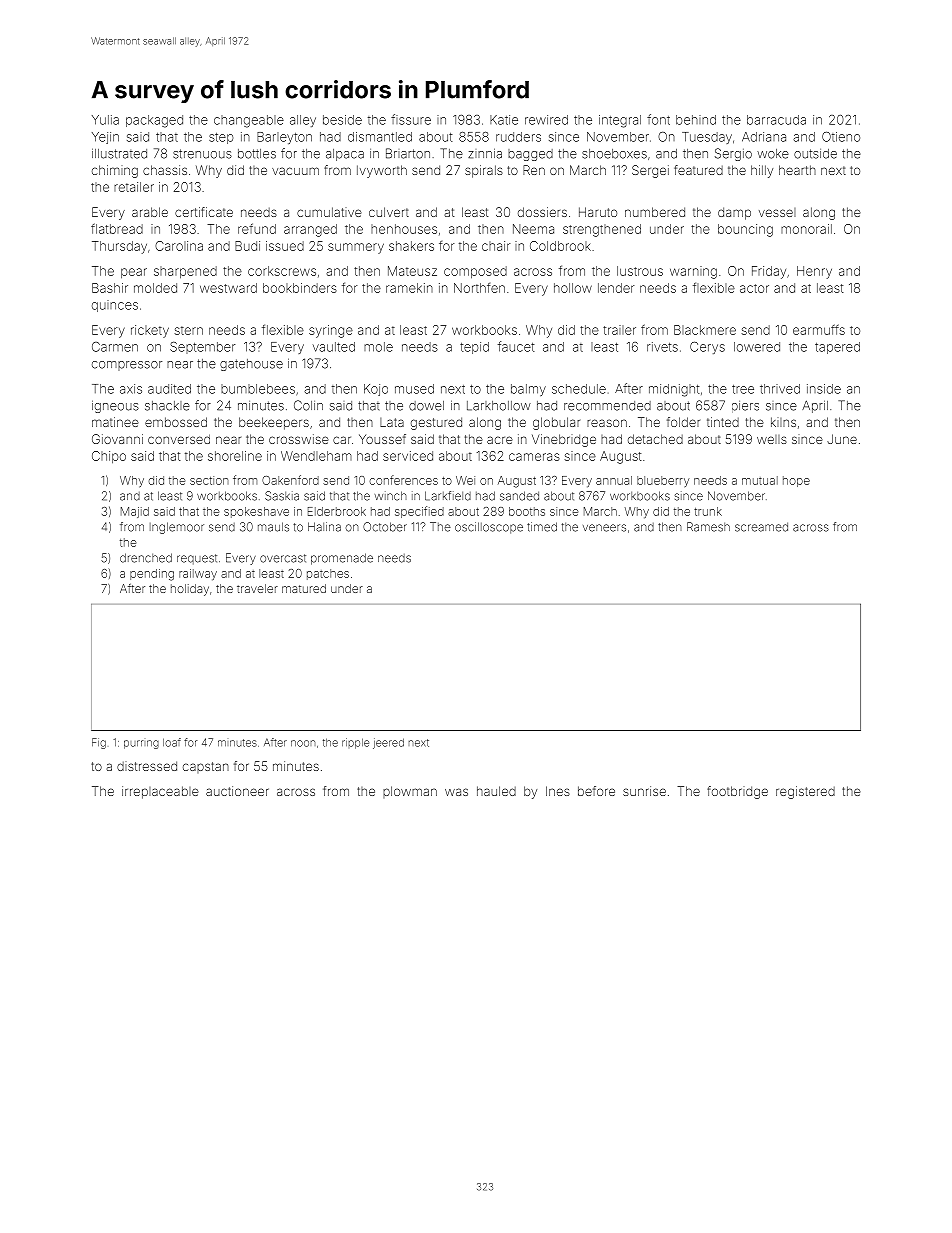  I want to click on spokeshave, so click(256, 512).
